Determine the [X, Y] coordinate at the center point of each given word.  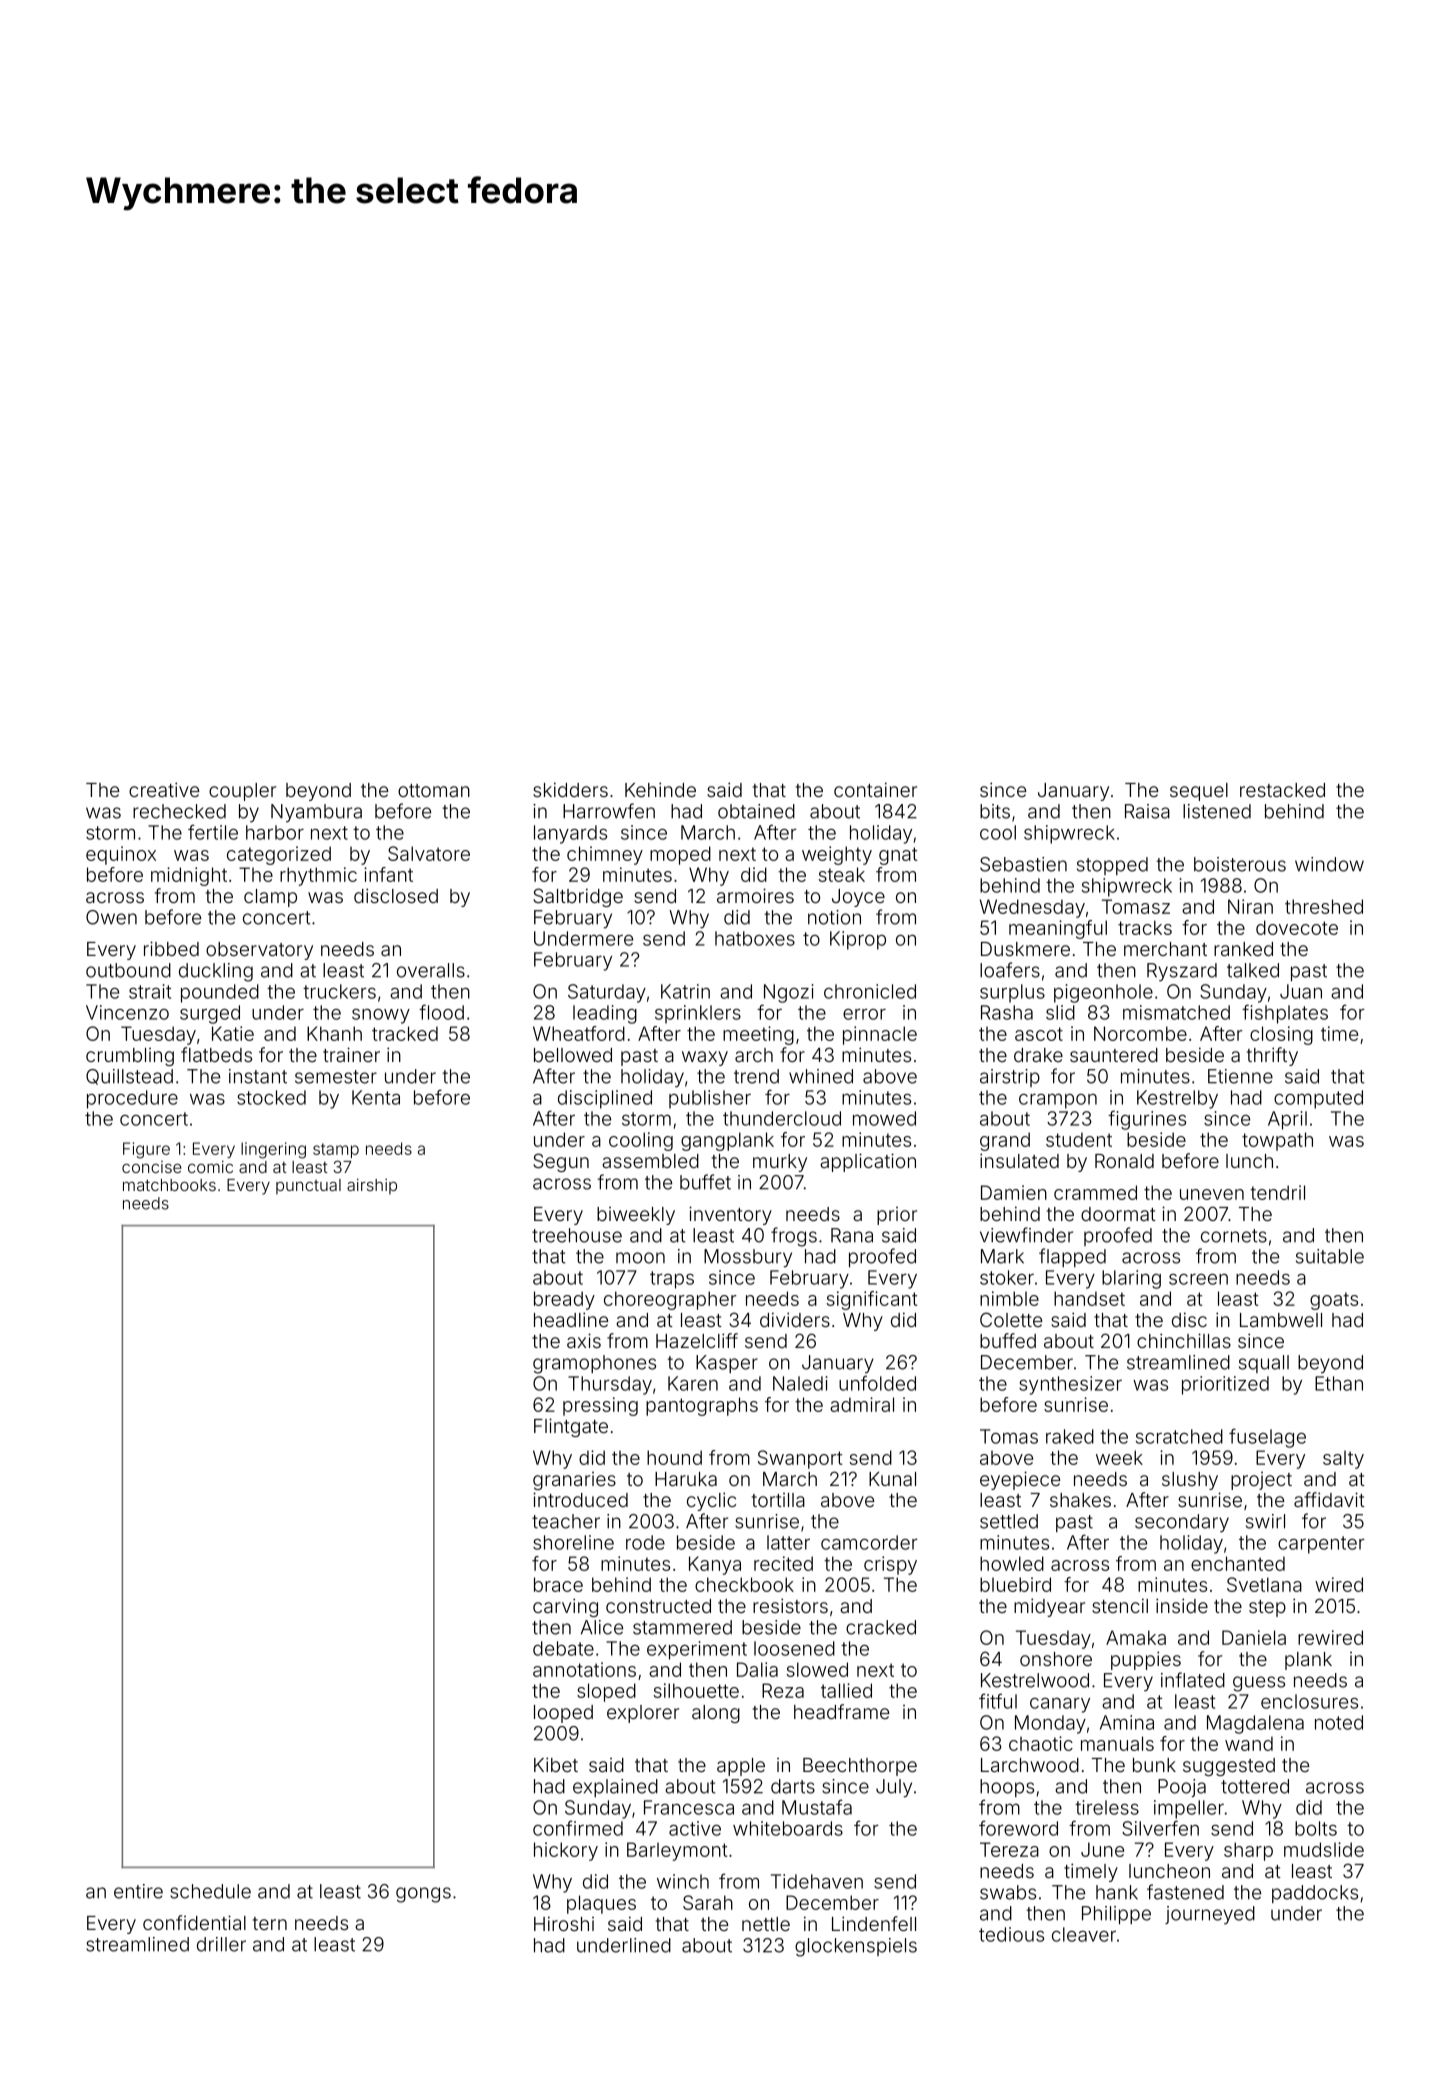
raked [1070, 1436]
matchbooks [169, 1185]
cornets [1234, 1236]
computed [1318, 1099]
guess [1259, 1684]
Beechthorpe [860, 1767]
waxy [705, 1058]
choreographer [670, 1300]
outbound [128, 970]
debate [563, 1648]
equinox [121, 855]
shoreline [573, 1542]
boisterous [1240, 864]
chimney [605, 855]
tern [270, 1923]
